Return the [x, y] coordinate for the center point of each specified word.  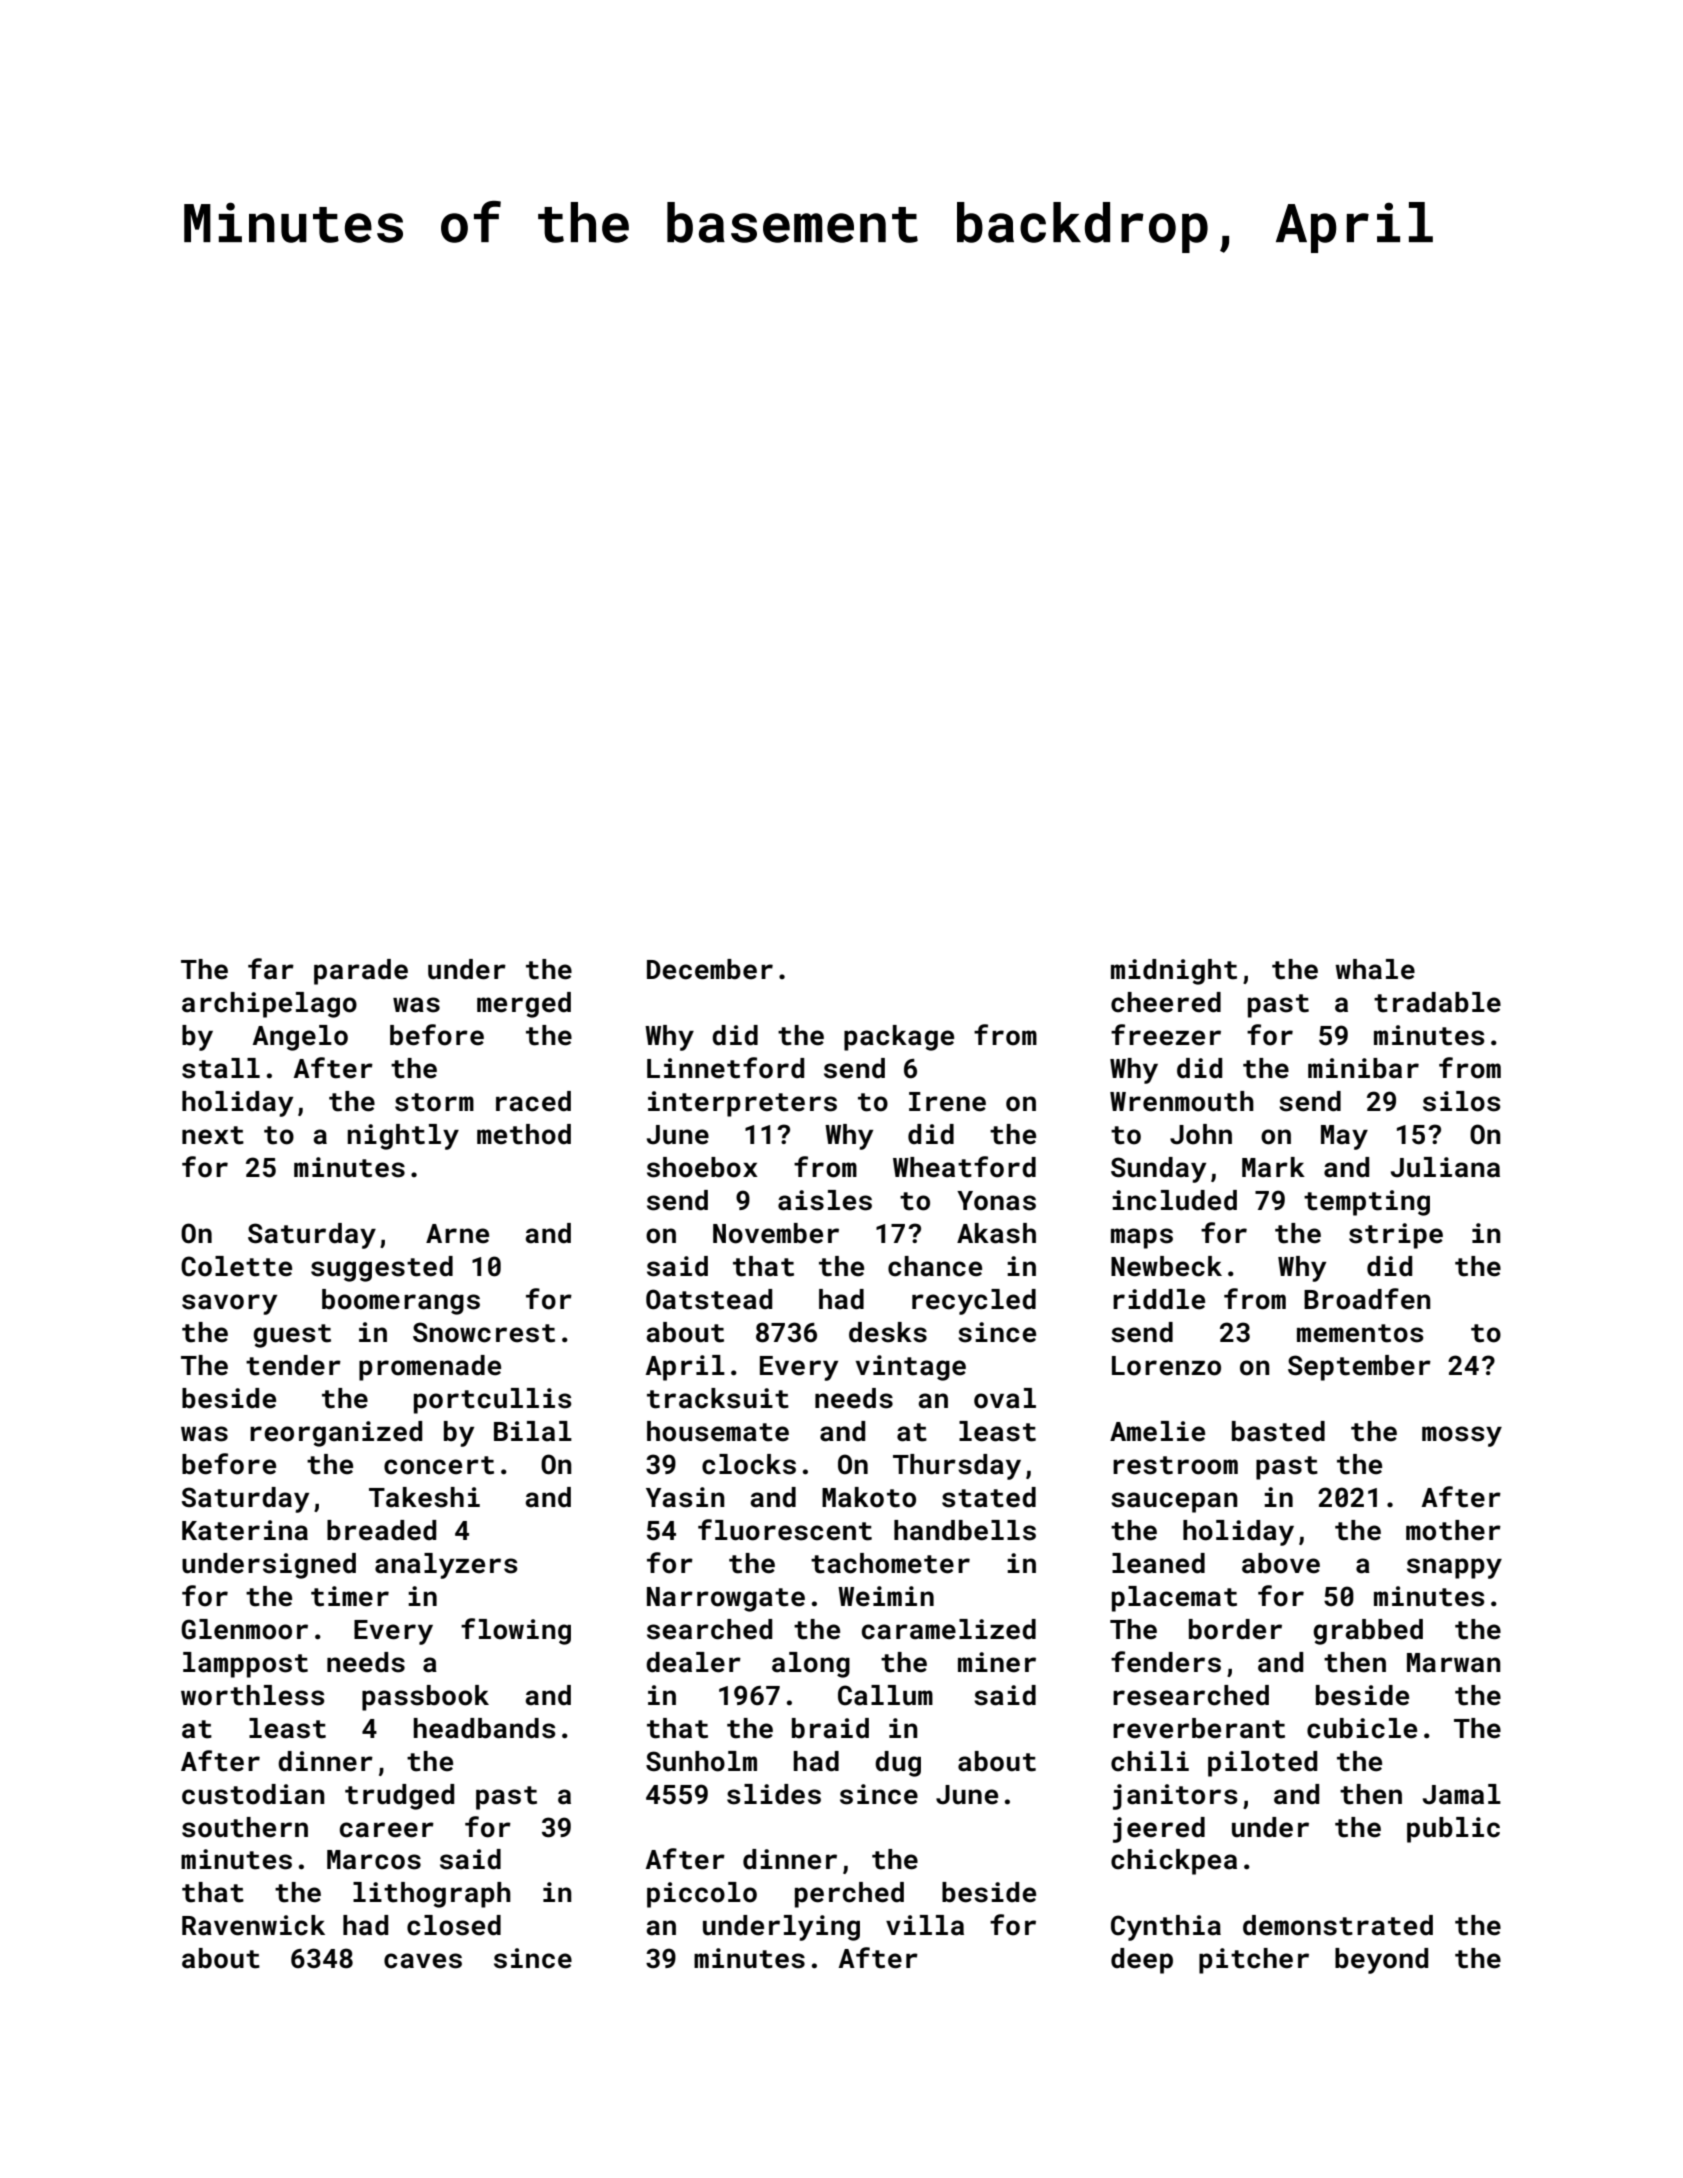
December [710, 969]
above [1281, 1563]
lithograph [432, 1895]
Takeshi [424, 1497]
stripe [1396, 1236]
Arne [457, 1234]
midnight [1174, 972]
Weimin [886, 1596]
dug [898, 1764]
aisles [825, 1200]
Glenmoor [244, 1629]
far [271, 969]
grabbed [1368, 1632]
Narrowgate [726, 1599]
